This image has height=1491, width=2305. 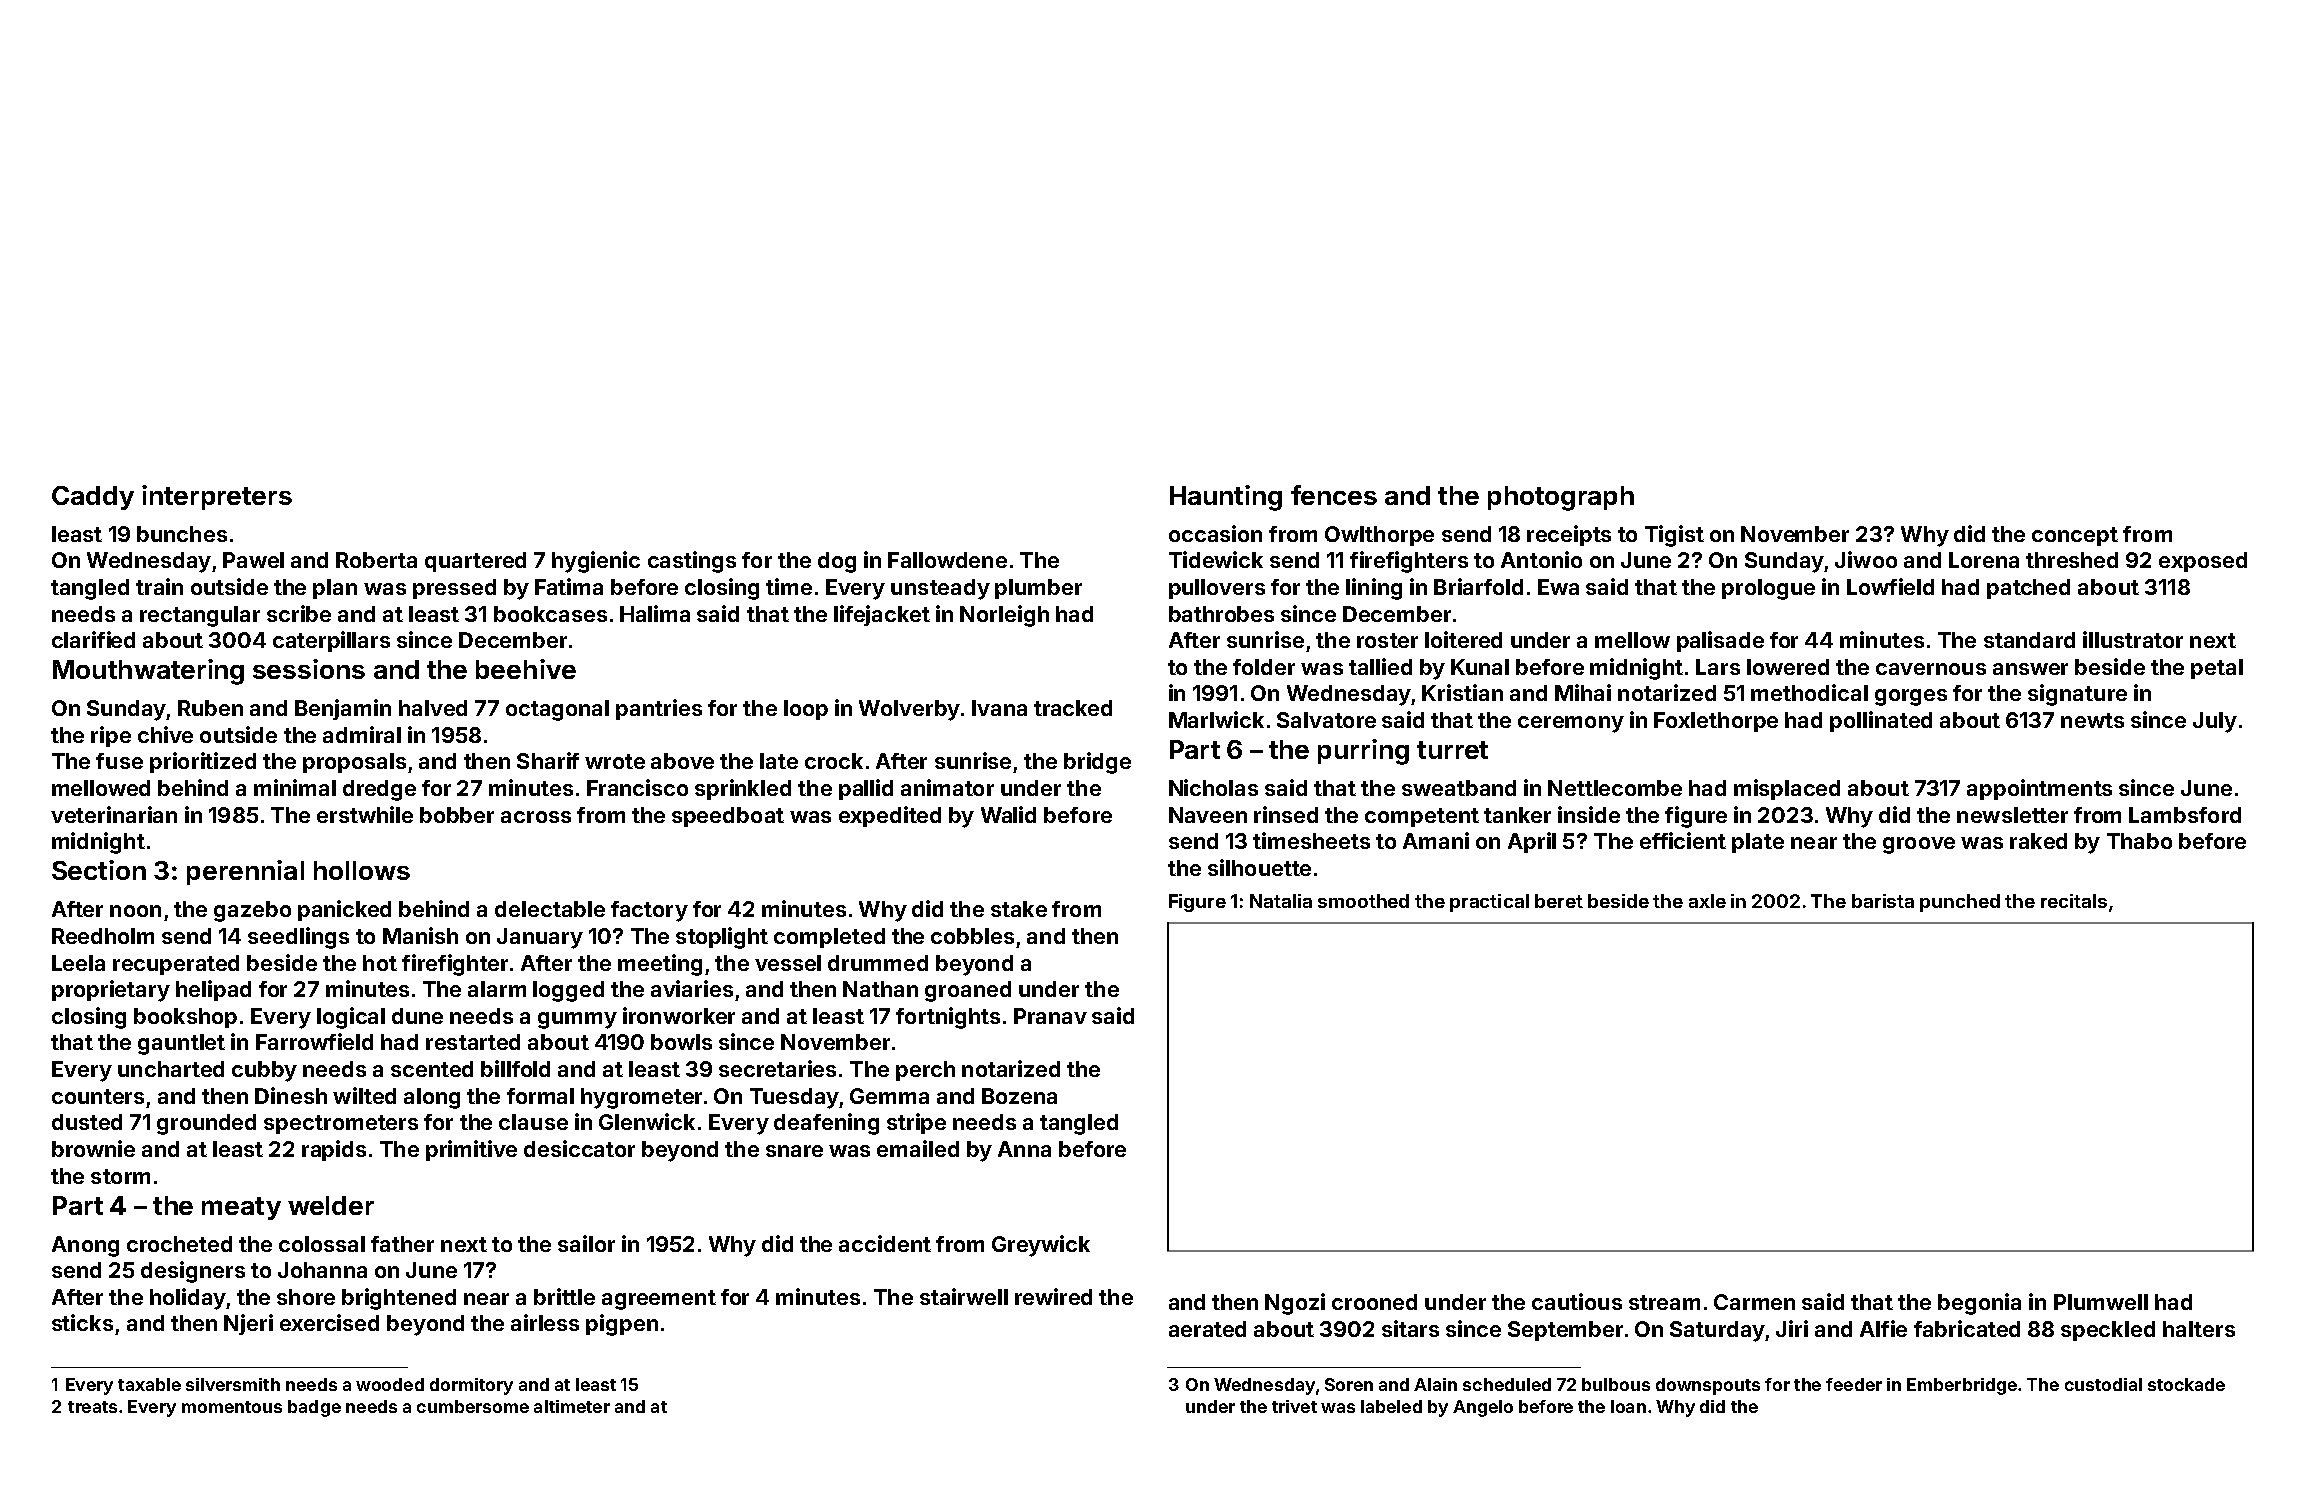 What do you see at coordinates (1294, 1406) in the image?
I see `trivet` at bounding box center [1294, 1406].
